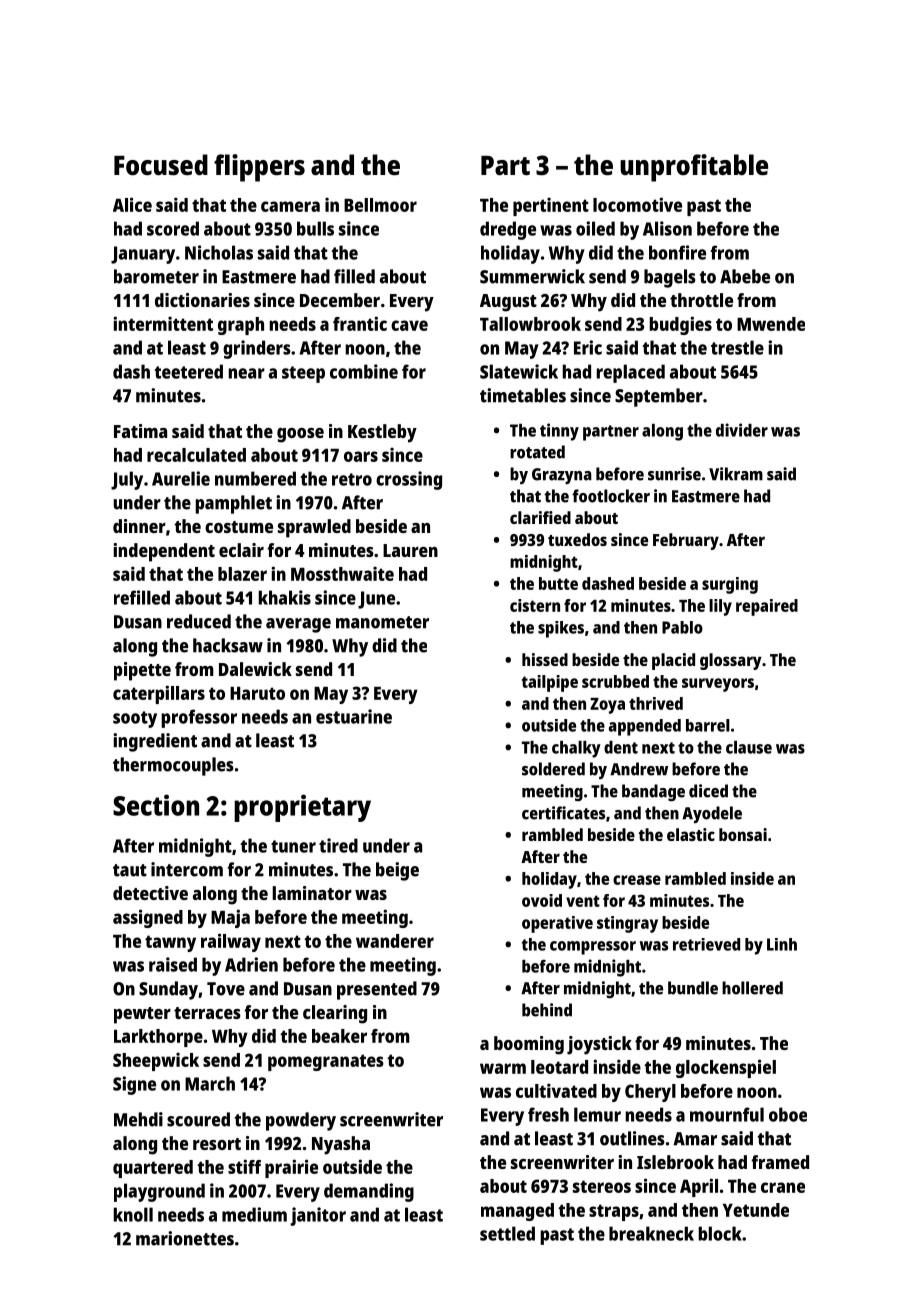  I want to click on February, so click(686, 541).
